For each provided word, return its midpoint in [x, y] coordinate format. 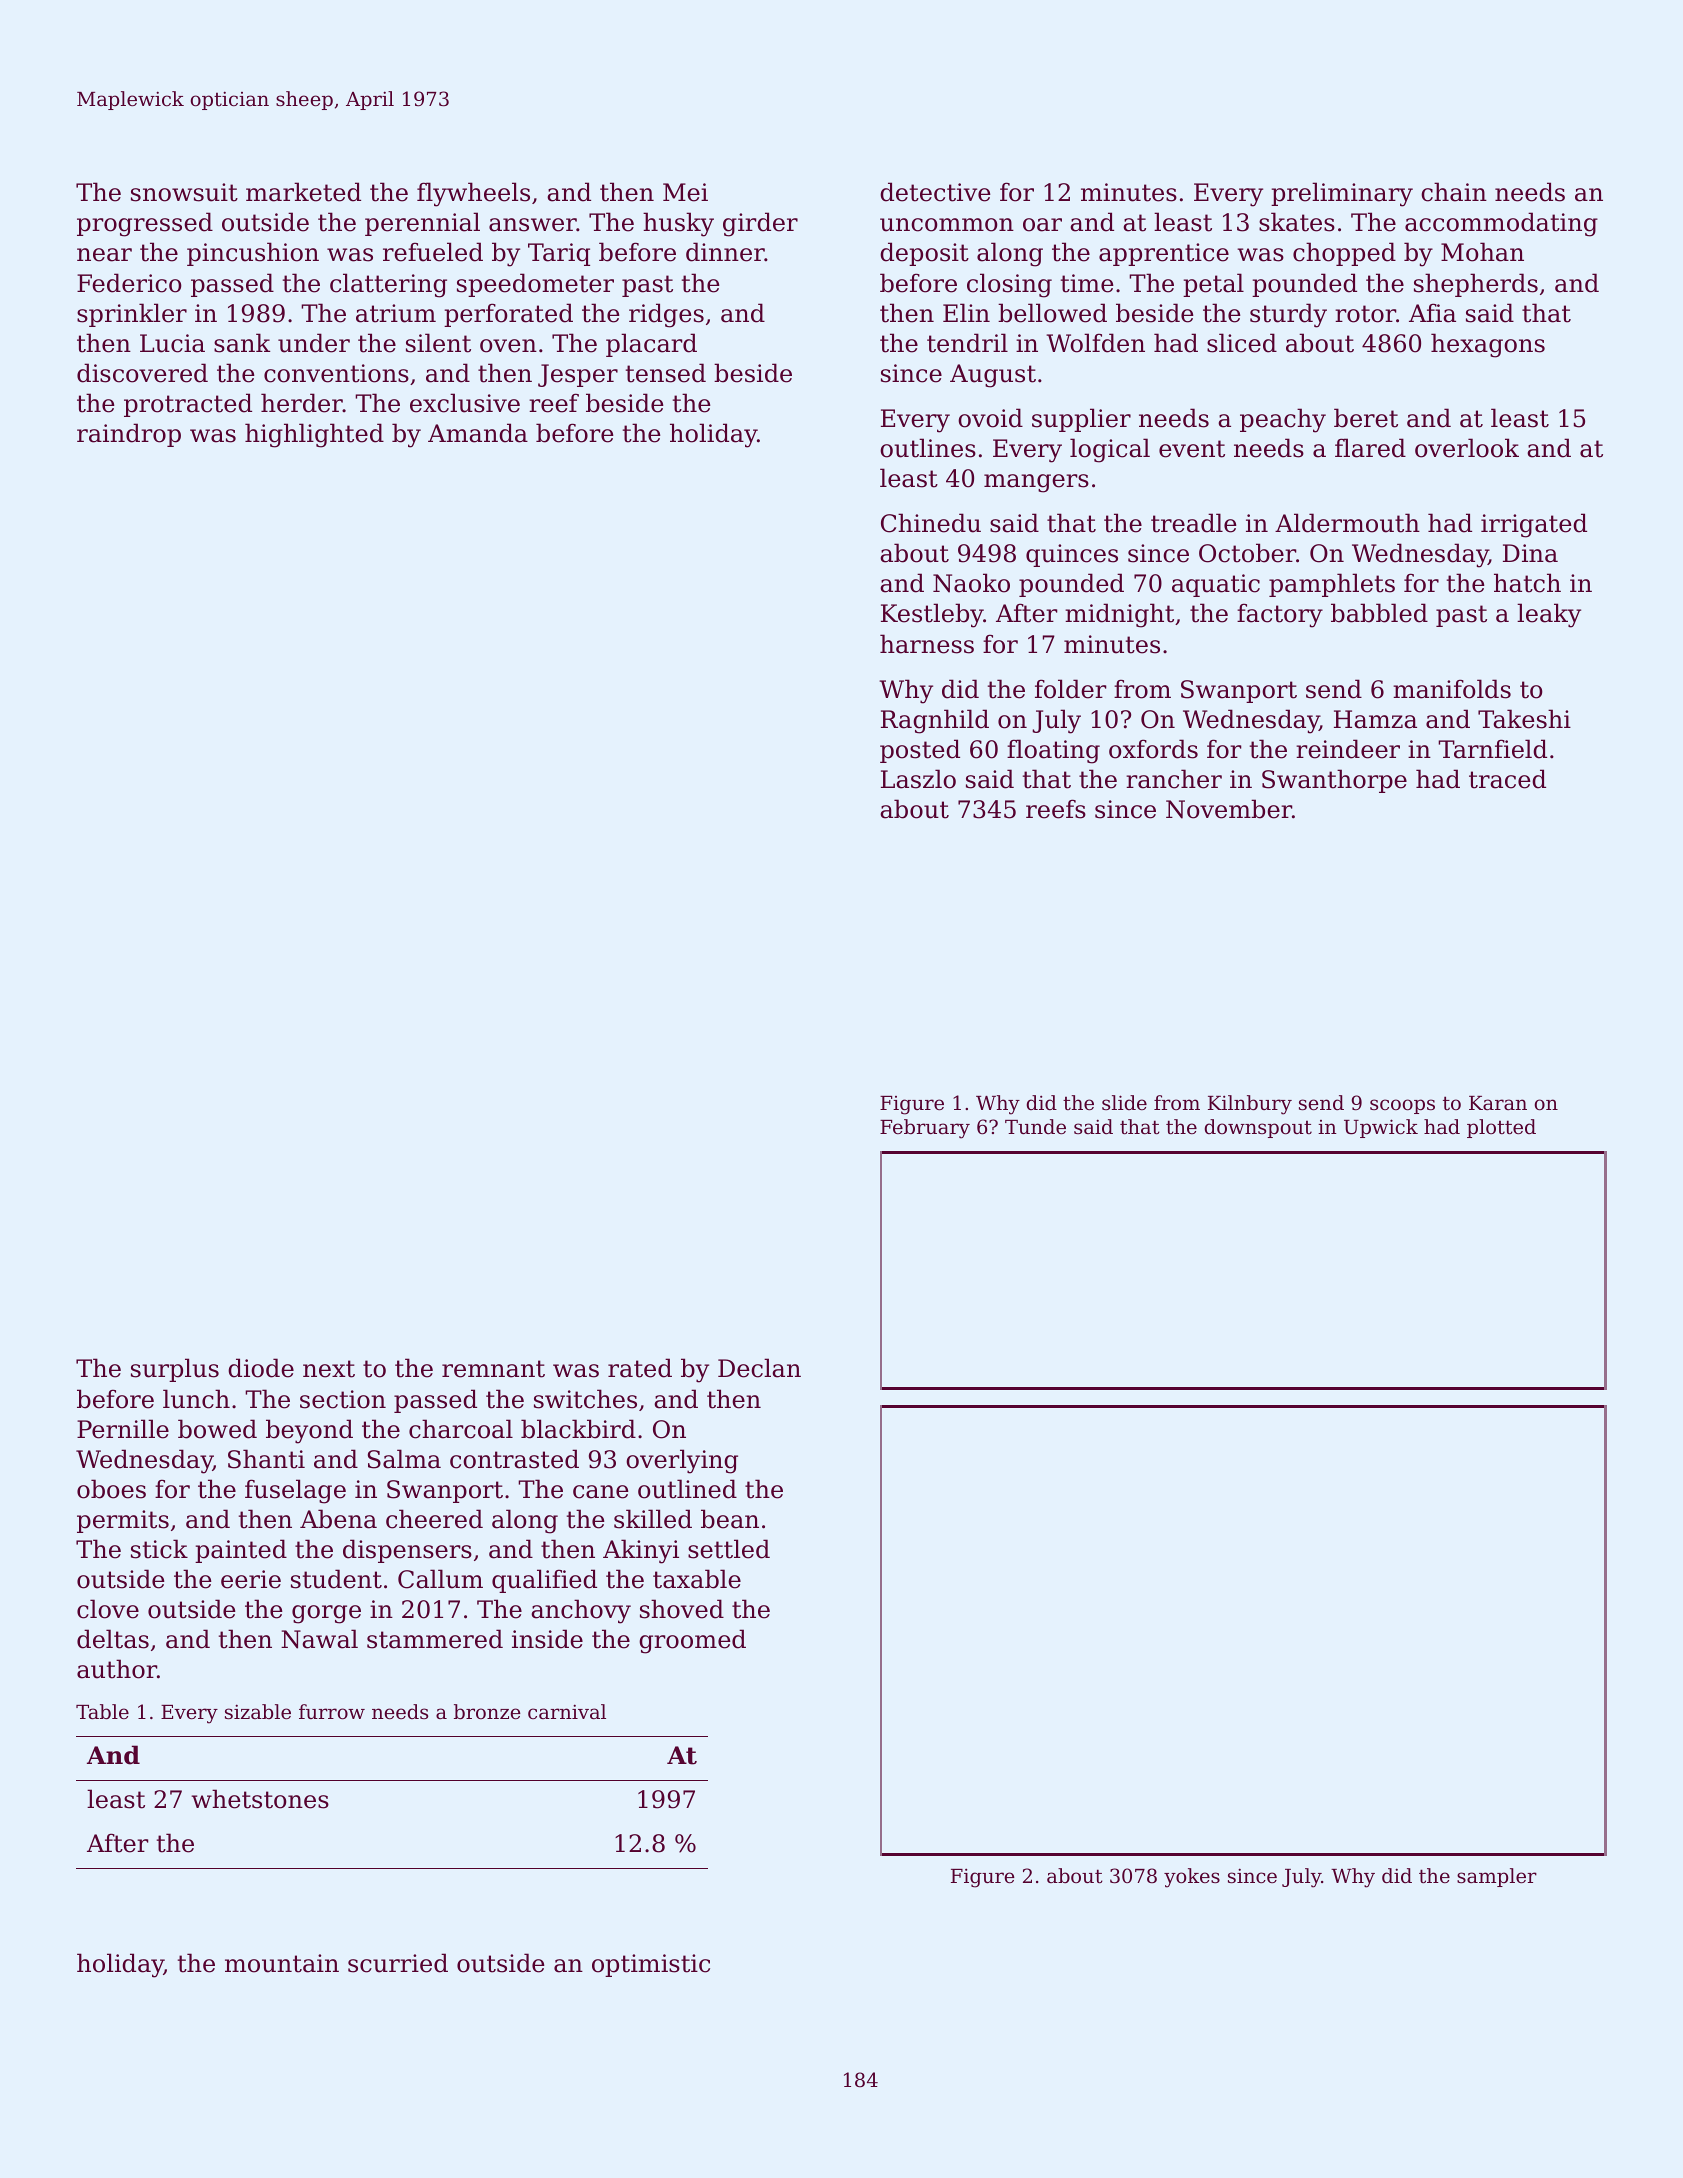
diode [261, 1368]
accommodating [1501, 224]
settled [729, 1549]
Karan [1498, 1103]
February [925, 1129]
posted [920, 751]
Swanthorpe [1334, 781]
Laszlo [918, 779]
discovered [142, 373]
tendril [967, 343]
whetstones [260, 1799]
